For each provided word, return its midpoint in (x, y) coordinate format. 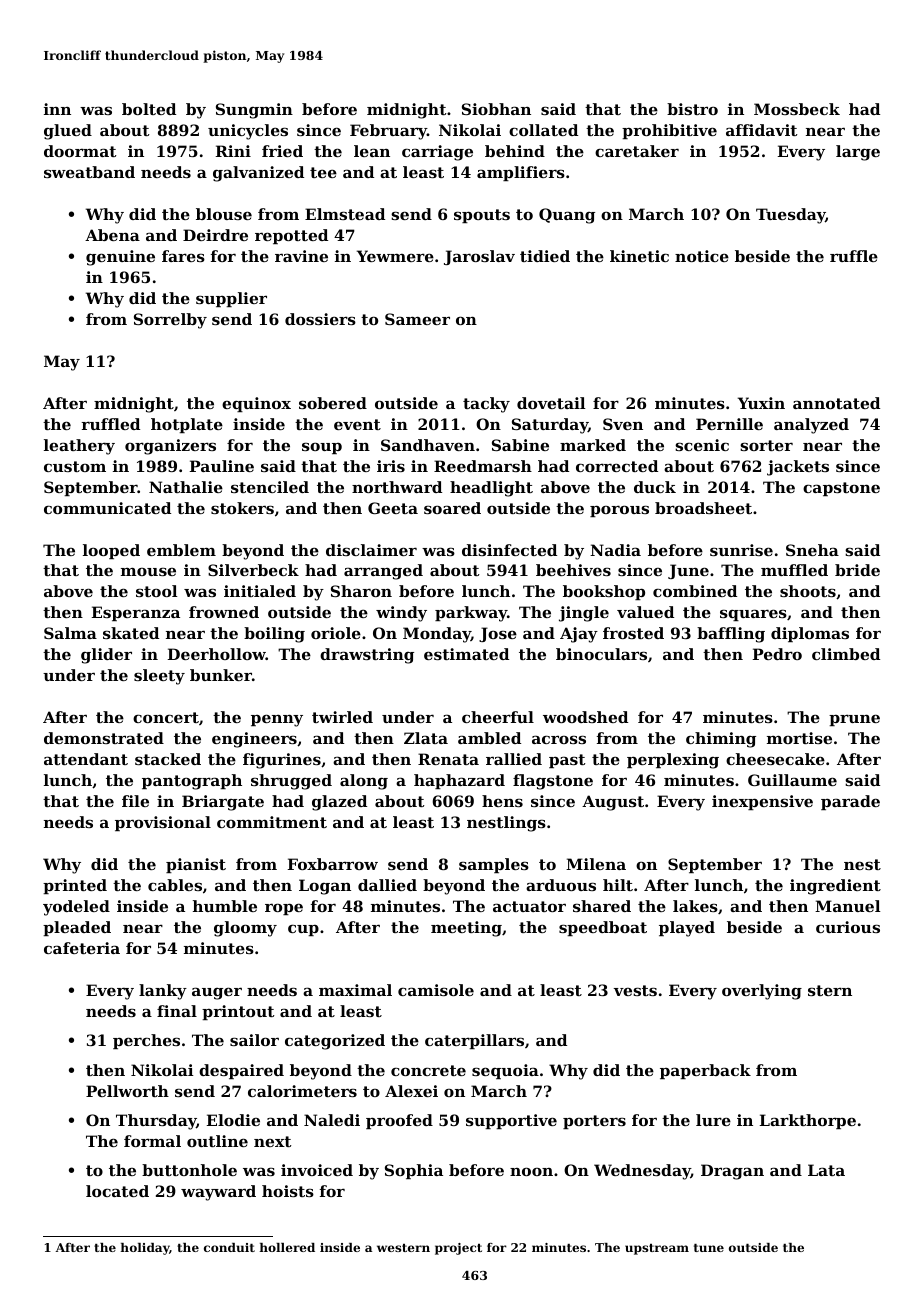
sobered (333, 403)
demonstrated (104, 738)
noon (531, 1171)
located (117, 1191)
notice (702, 256)
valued (645, 612)
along (364, 782)
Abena (112, 235)
